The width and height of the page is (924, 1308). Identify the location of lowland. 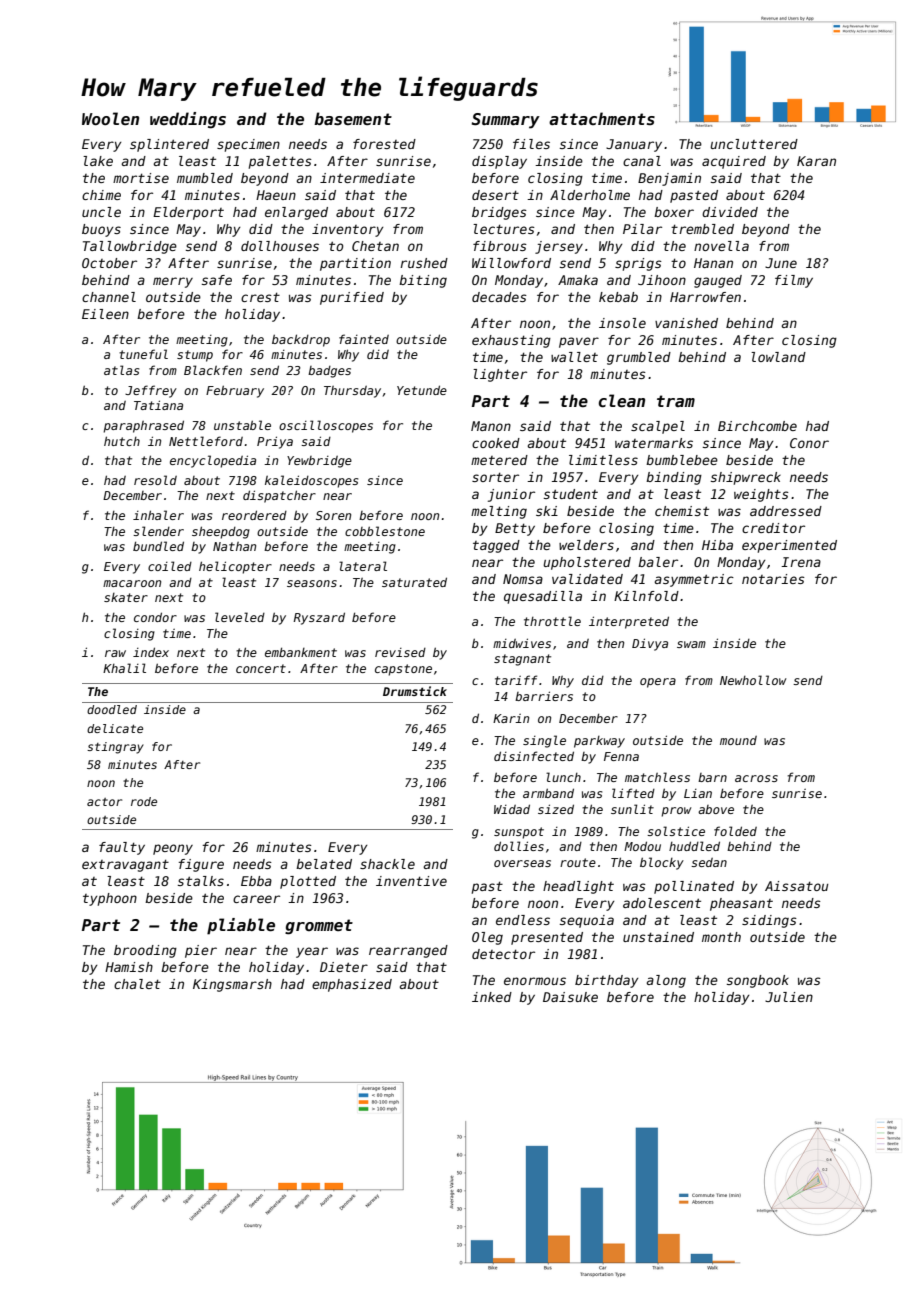
(778, 357).
